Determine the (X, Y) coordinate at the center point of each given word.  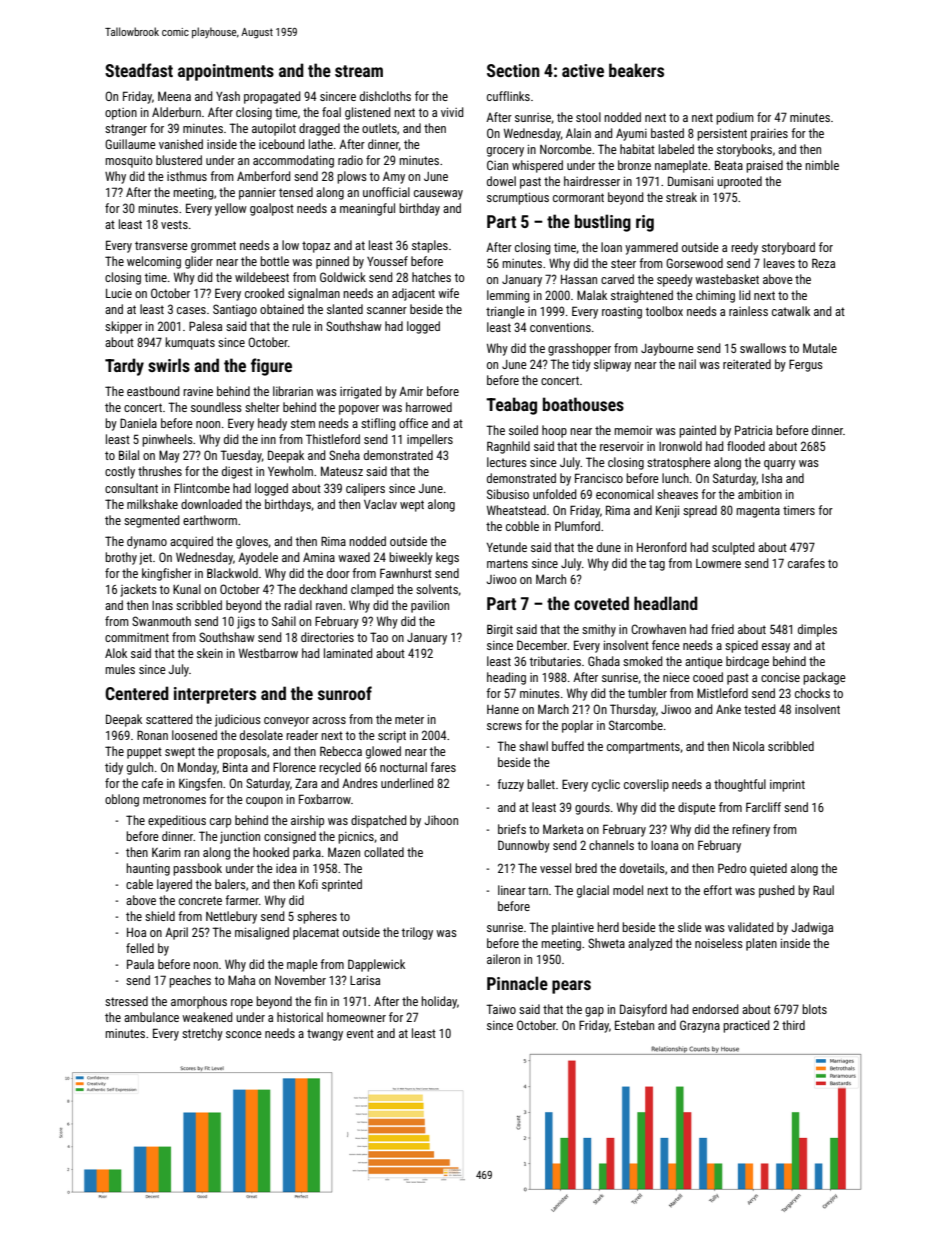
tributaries (555, 661)
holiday (439, 1002)
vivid (452, 112)
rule (301, 326)
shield (160, 916)
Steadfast (139, 70)
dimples (817, 630)
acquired (191, 542)
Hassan (579, 279)
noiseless (719, 943)
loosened (194, 735)
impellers (430, 440)
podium (735, 118)
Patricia (753, 430)
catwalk (791, 311)
